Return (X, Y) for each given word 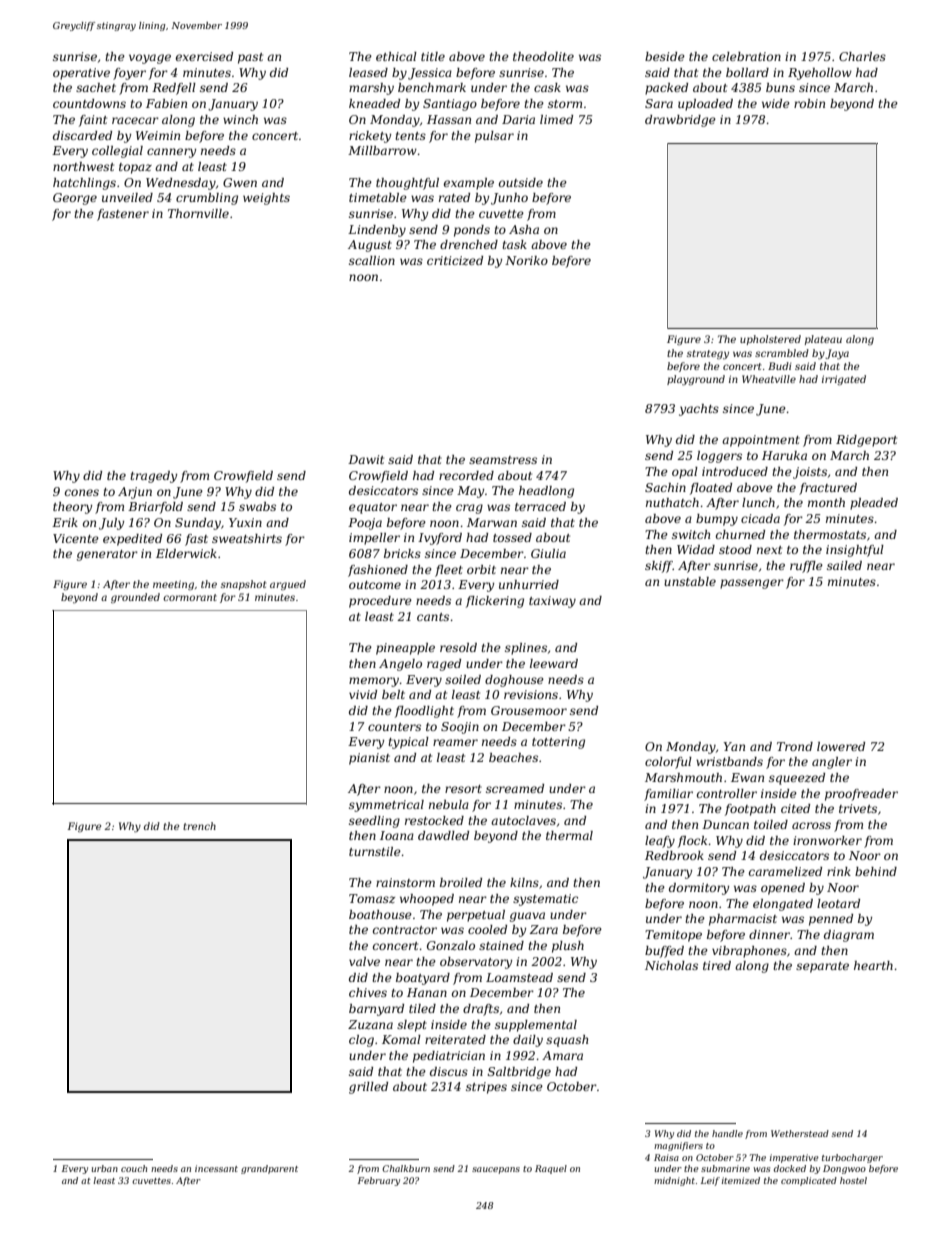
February (379, 1181)
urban (104, 1168)
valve (364, 961)
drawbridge (680, 121)
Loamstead (519, 977)
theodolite (543, 56)
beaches (513, 757)
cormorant (190, 597)
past (250, 58)
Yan (734, 746)
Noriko (526, 260)
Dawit (366, 459)
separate (822, 967)
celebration (746, 56)
